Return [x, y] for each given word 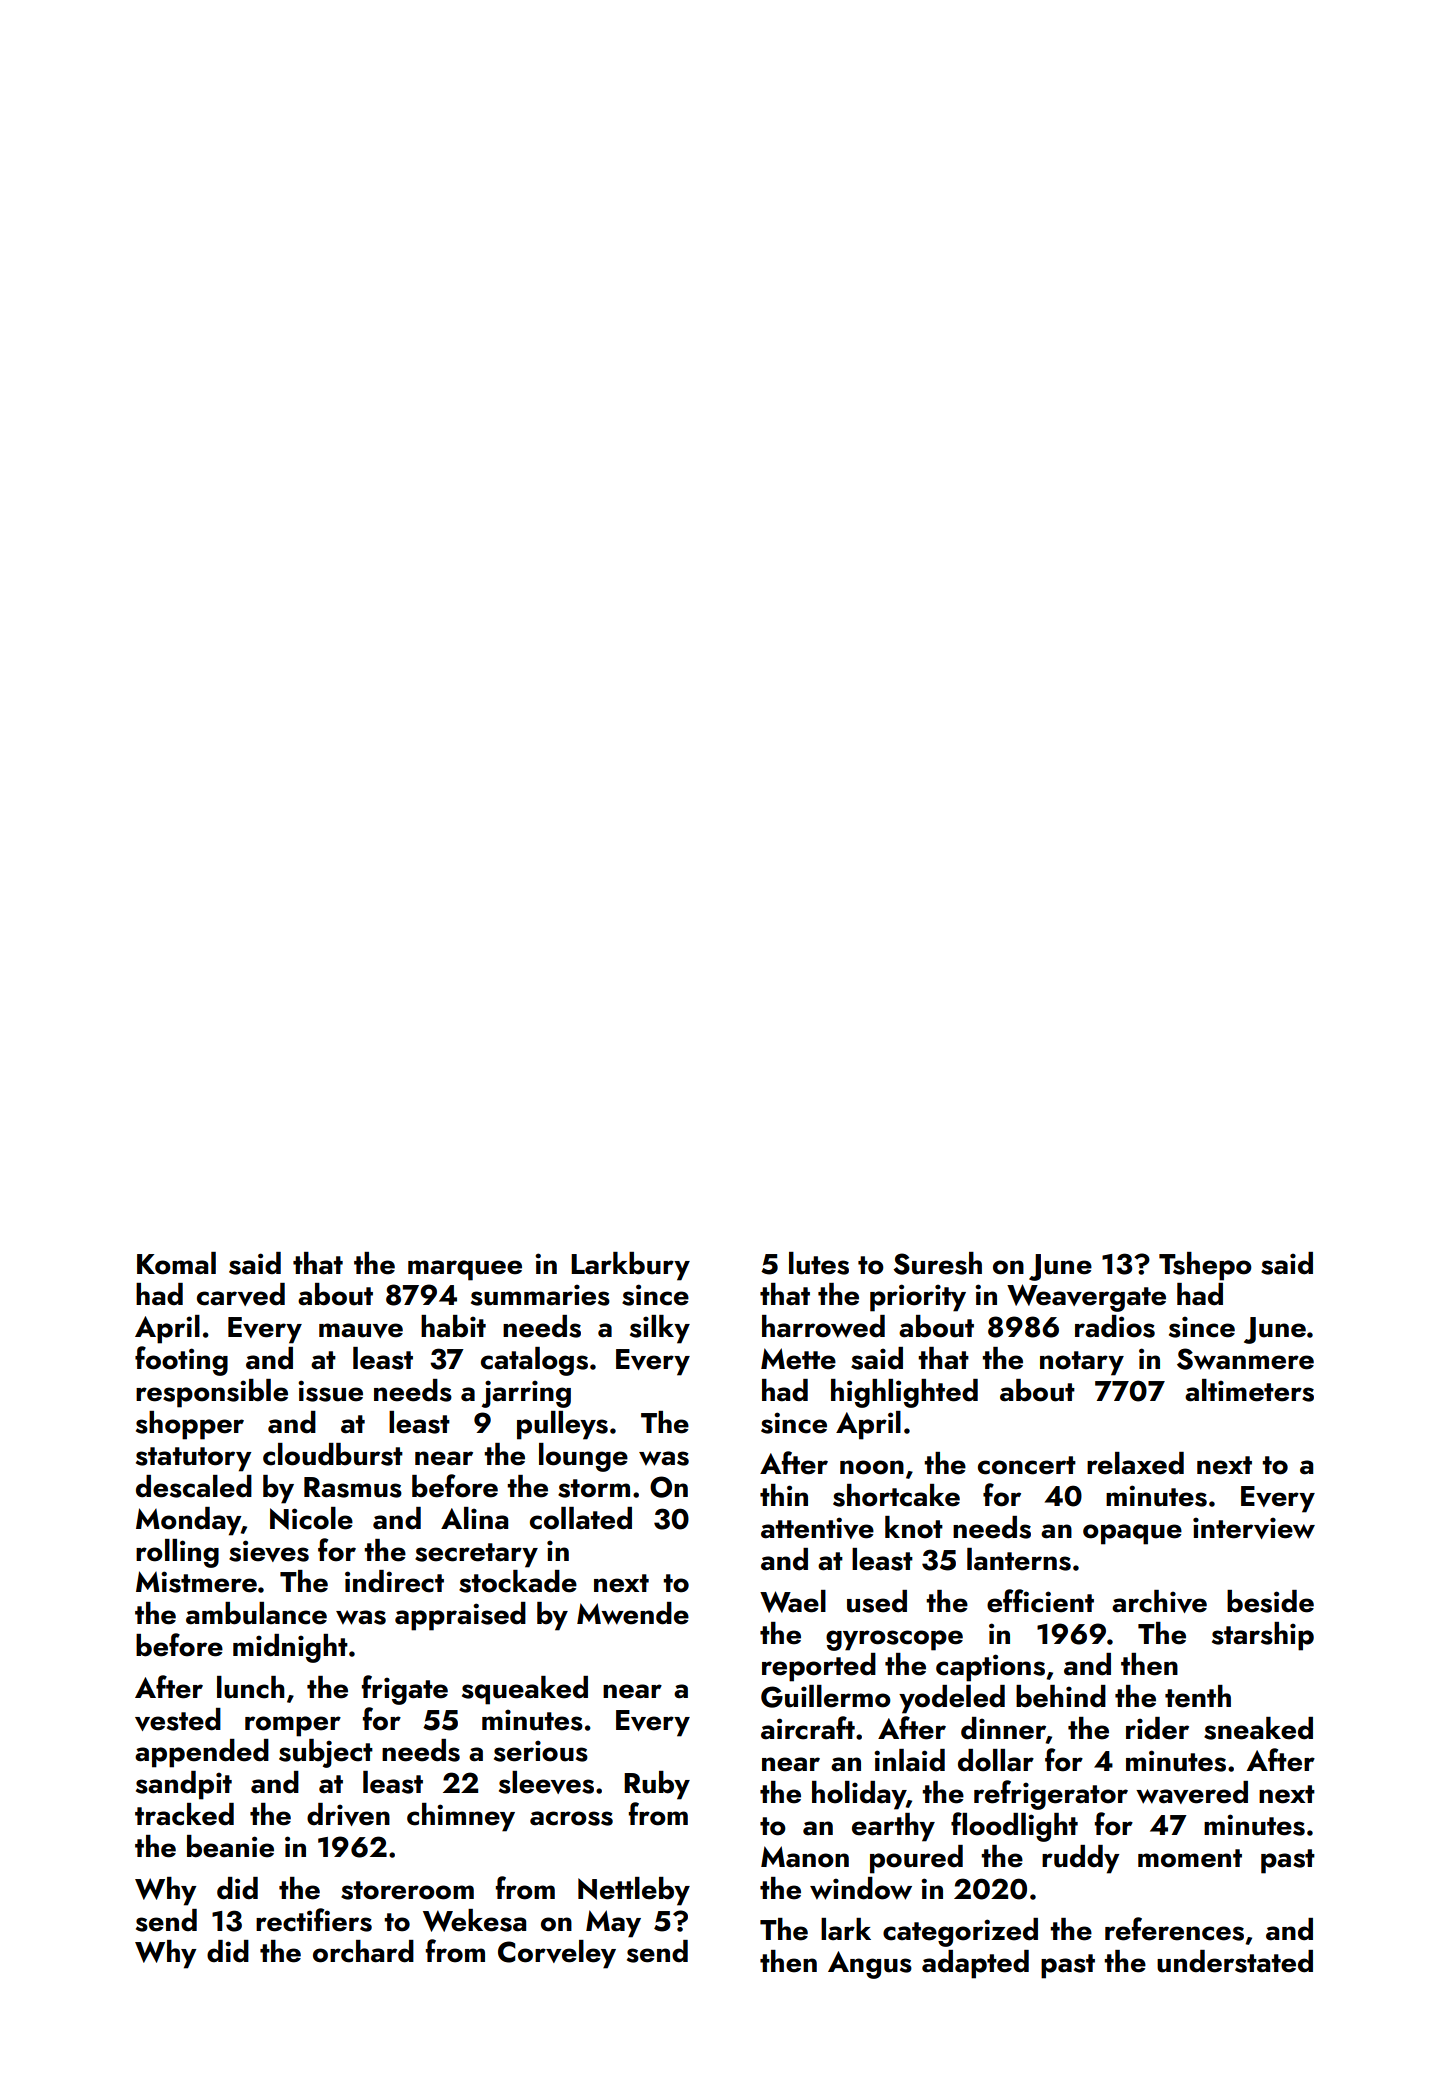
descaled [194, 1486]
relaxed [1135, 1463]
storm [594, 1488]
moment [1190, 1858]
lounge [583, 1457]
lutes [819, 1263]
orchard [363, 1951]
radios [1115, 1326]
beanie [230, 1846]
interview [1254, 1528]
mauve [361, 1330]
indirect [394, 1581]
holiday [859, 1795]
